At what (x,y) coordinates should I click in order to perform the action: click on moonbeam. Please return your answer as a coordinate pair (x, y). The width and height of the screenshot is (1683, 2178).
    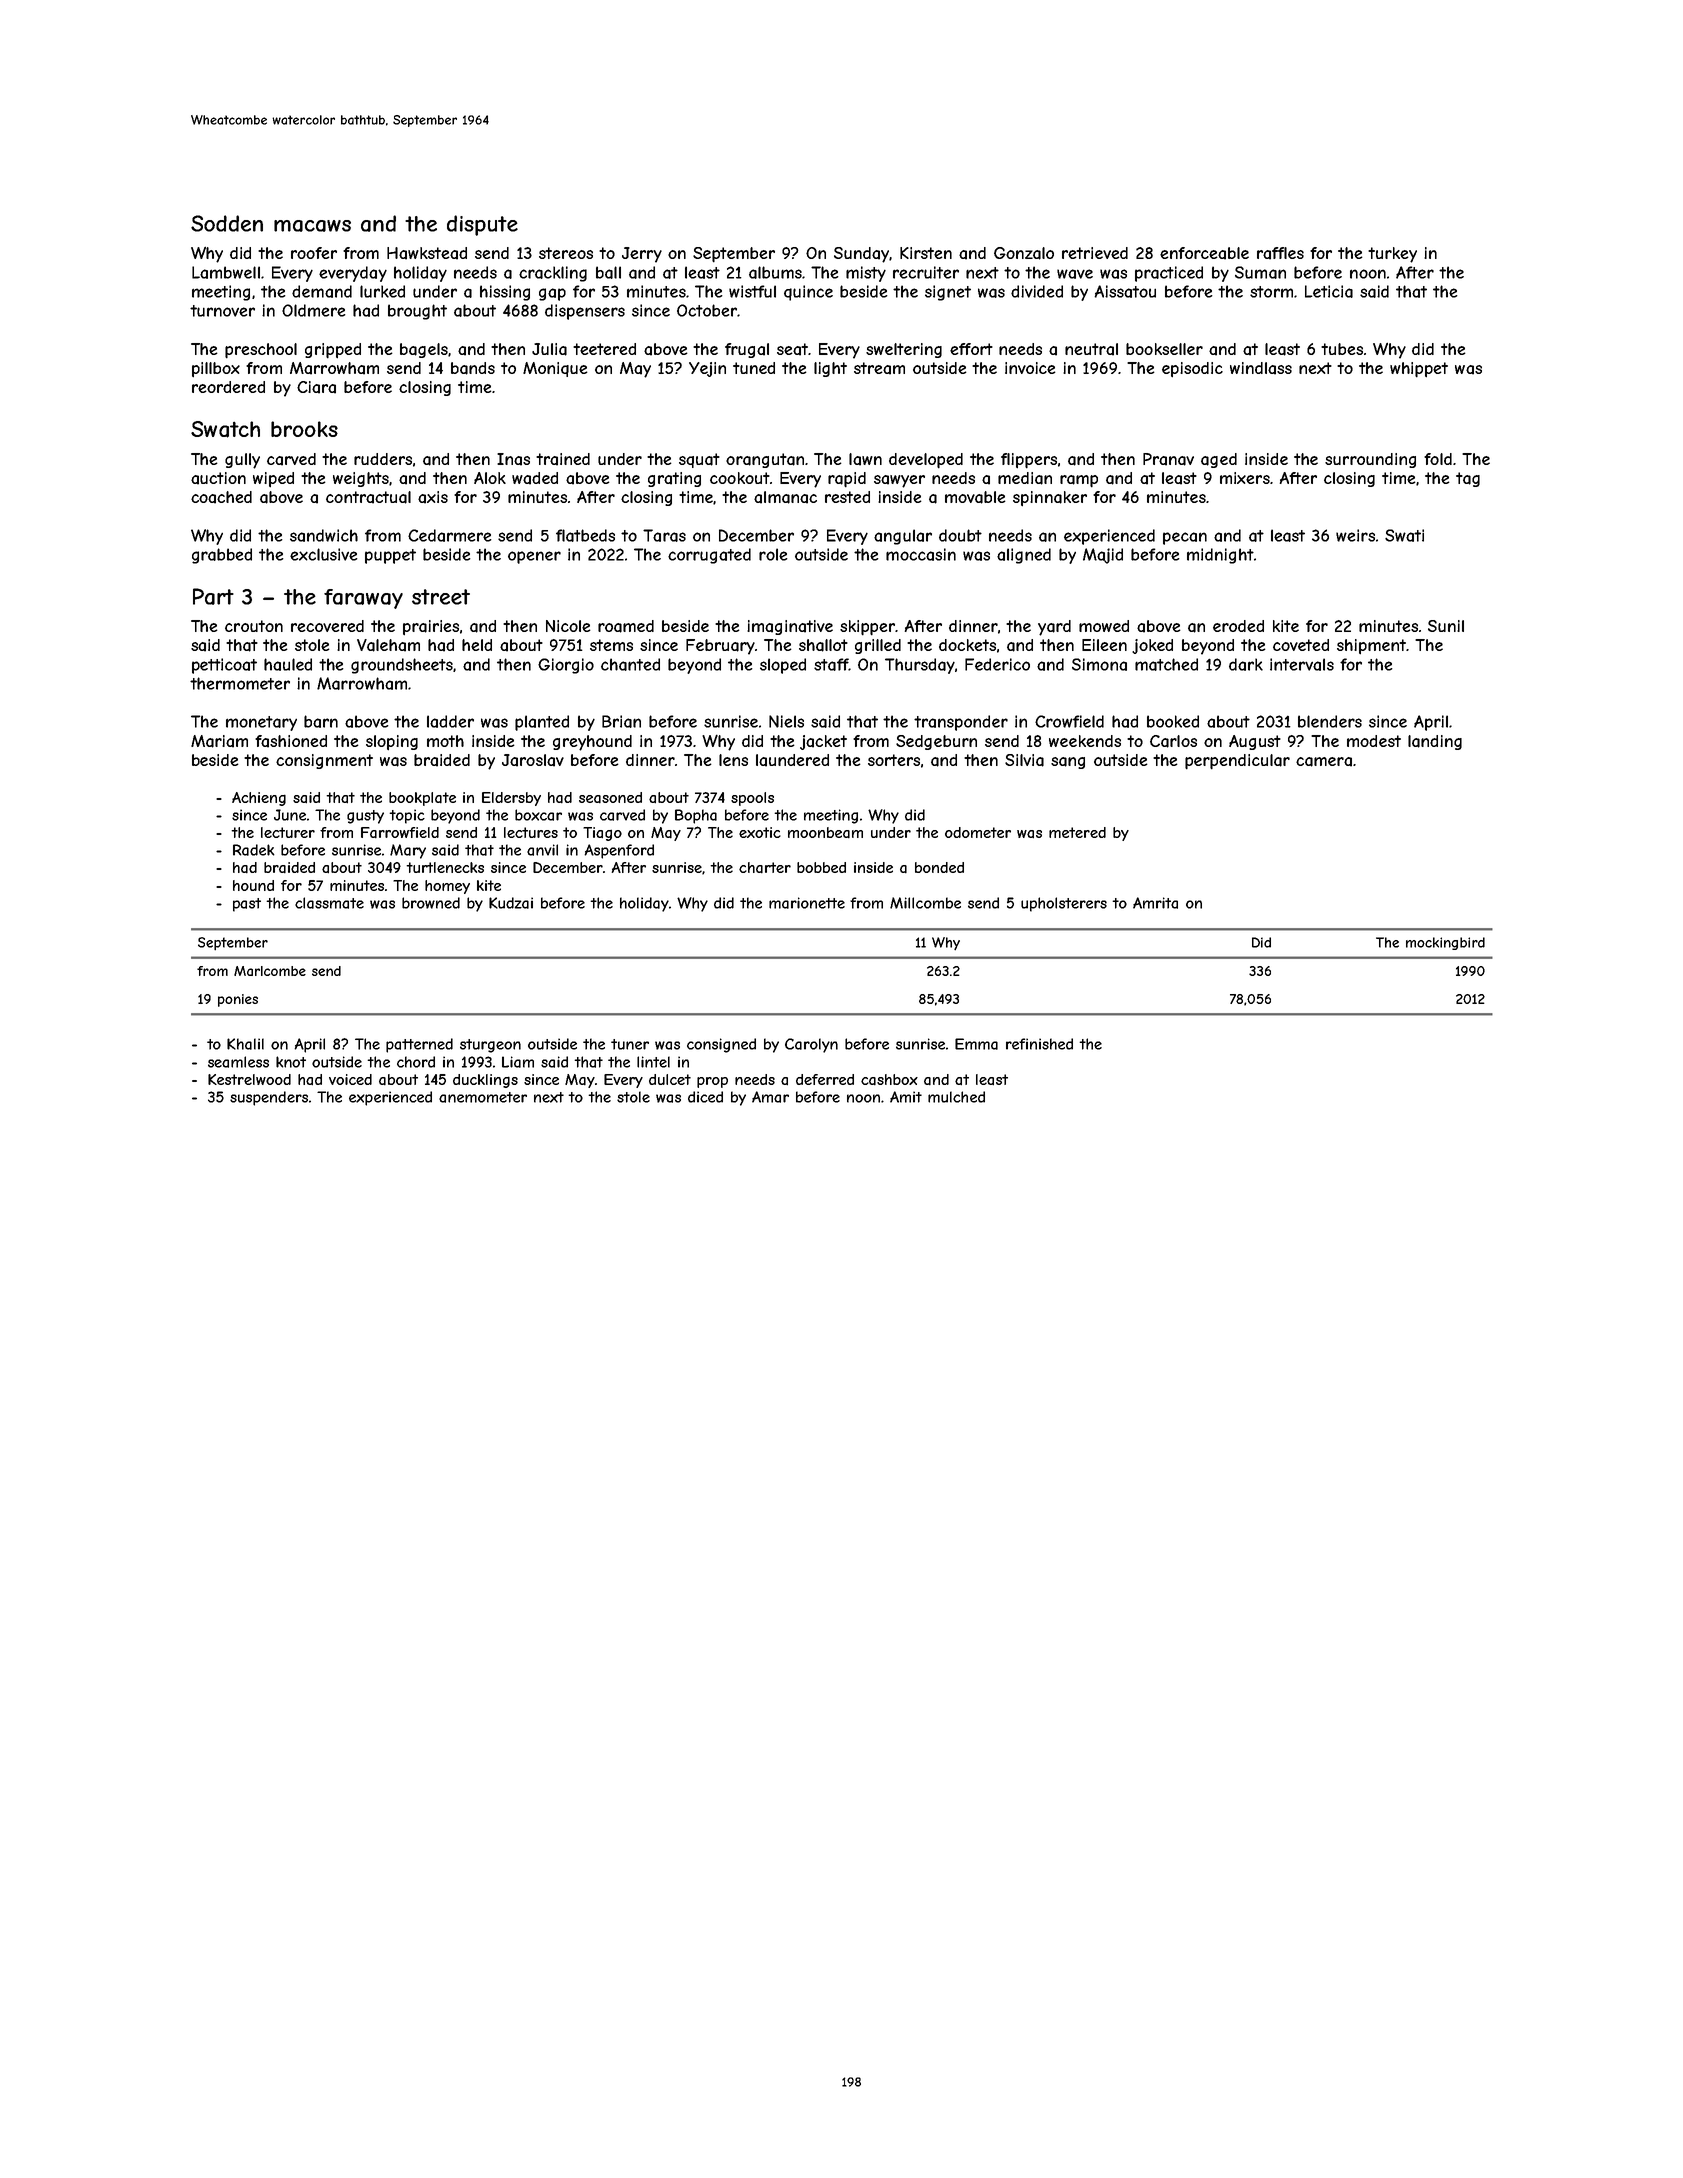
    Looking at the image, I should click on (825, 832).
